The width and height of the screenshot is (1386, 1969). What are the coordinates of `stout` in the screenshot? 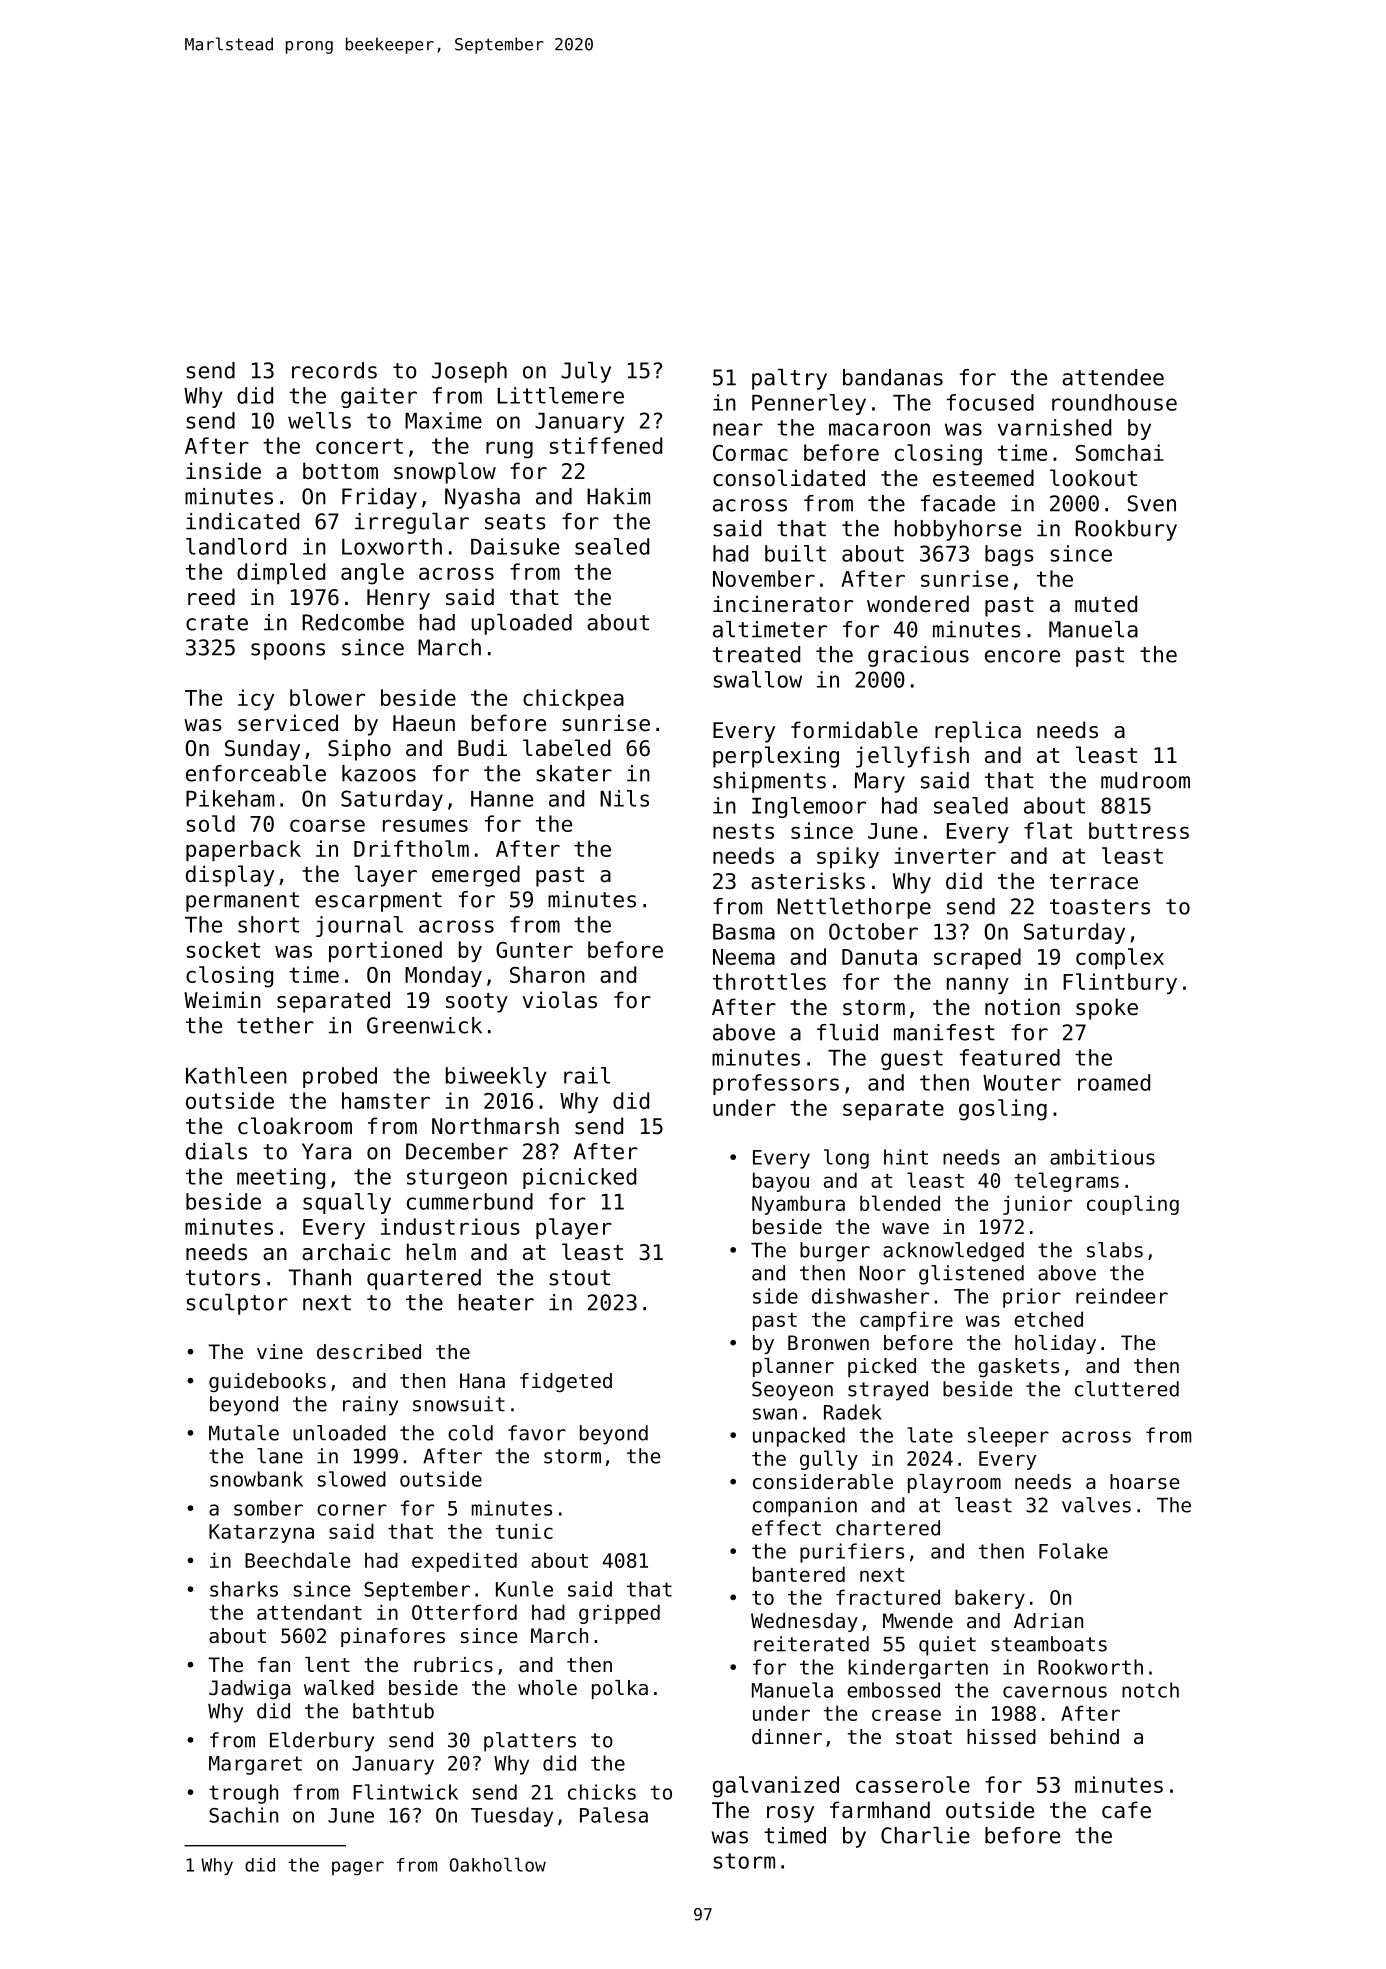 It's located at (579, 1278).
